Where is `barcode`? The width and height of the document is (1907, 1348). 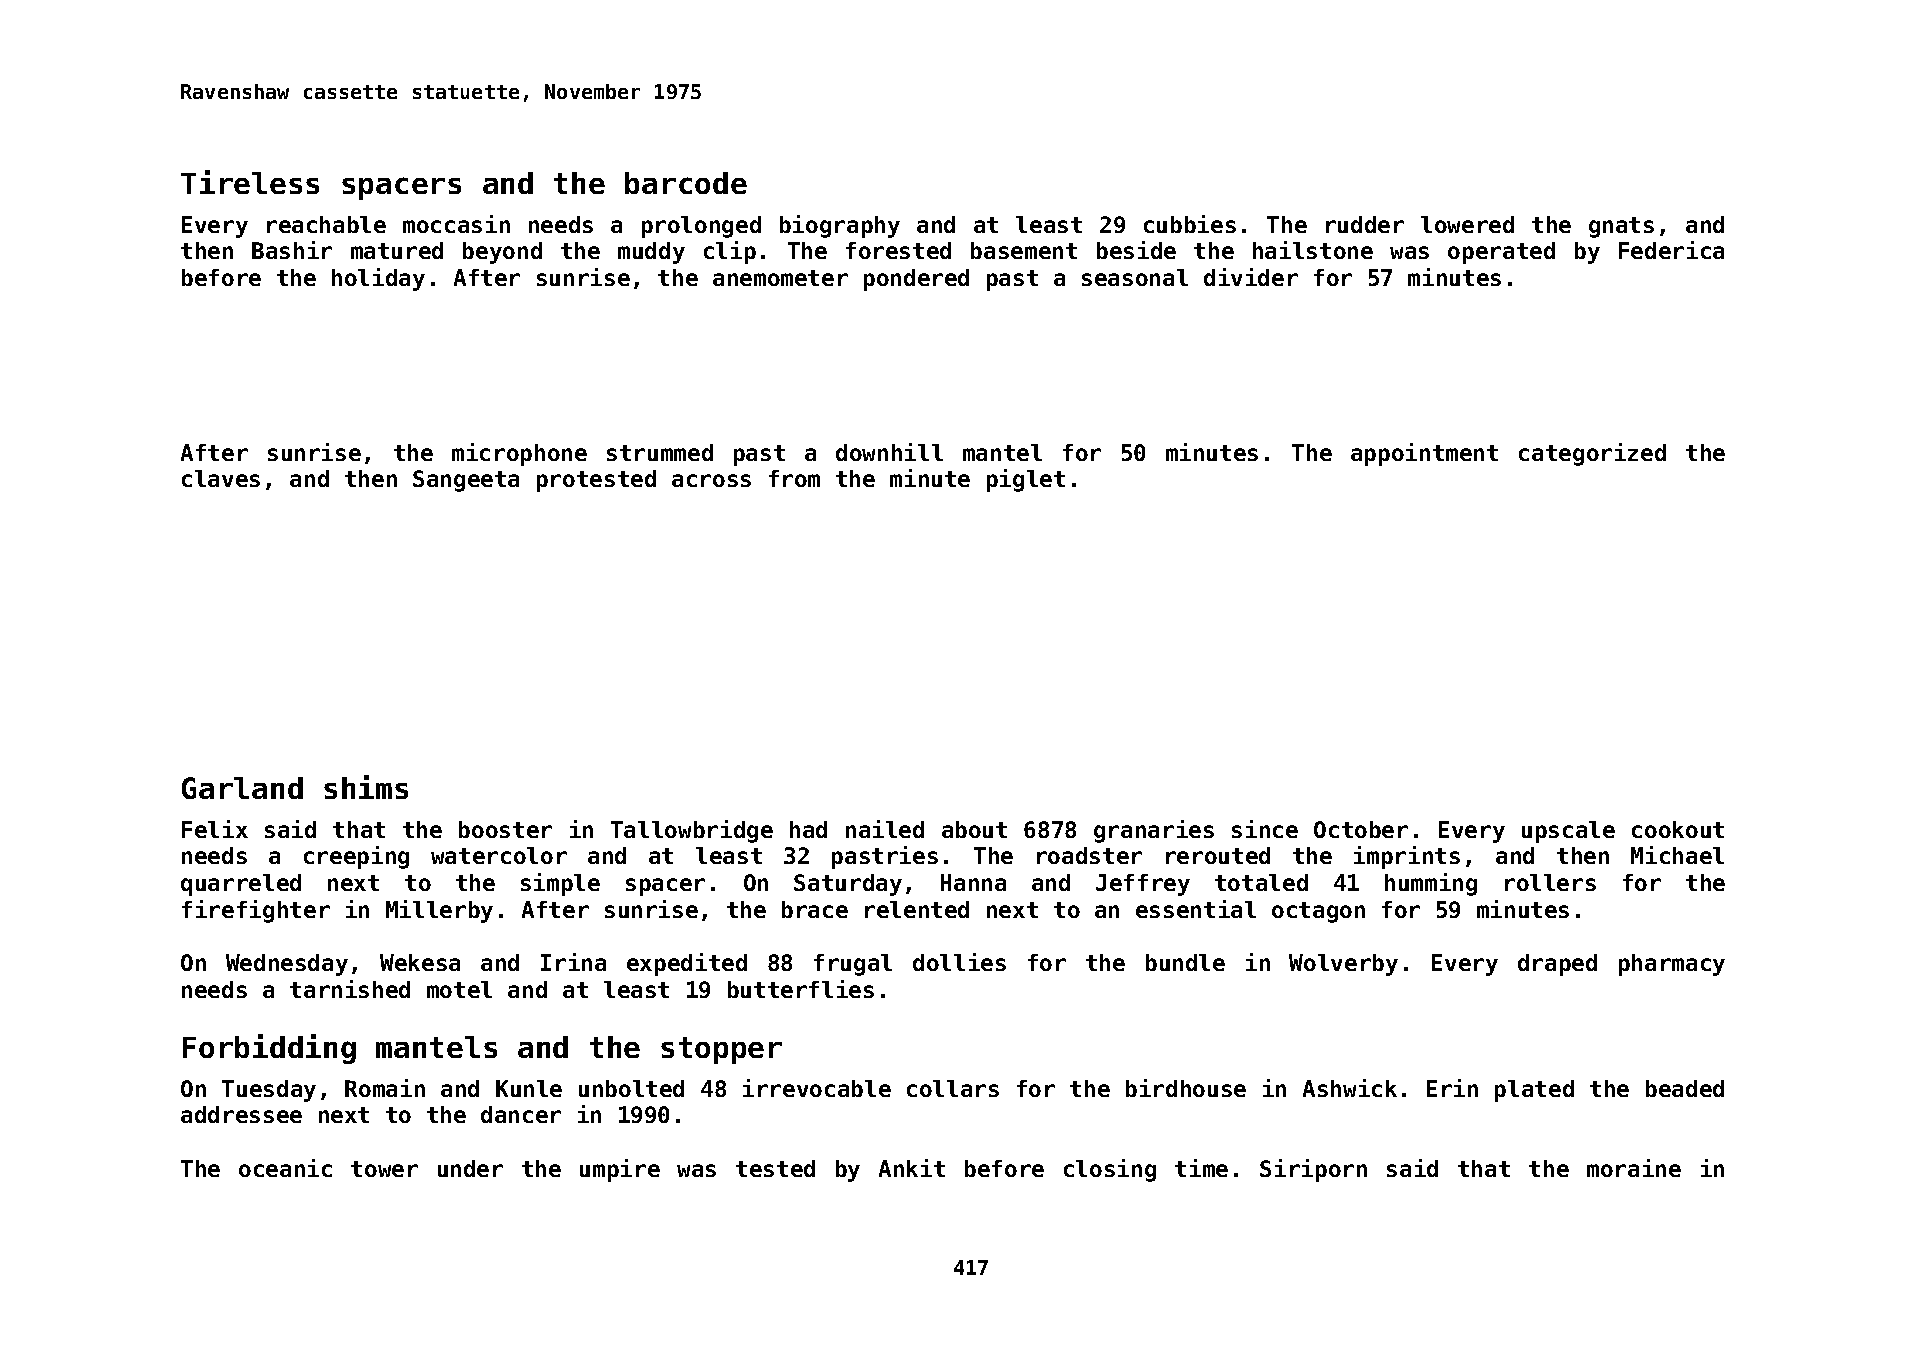
barcode is located at coordinates (686, 183).
